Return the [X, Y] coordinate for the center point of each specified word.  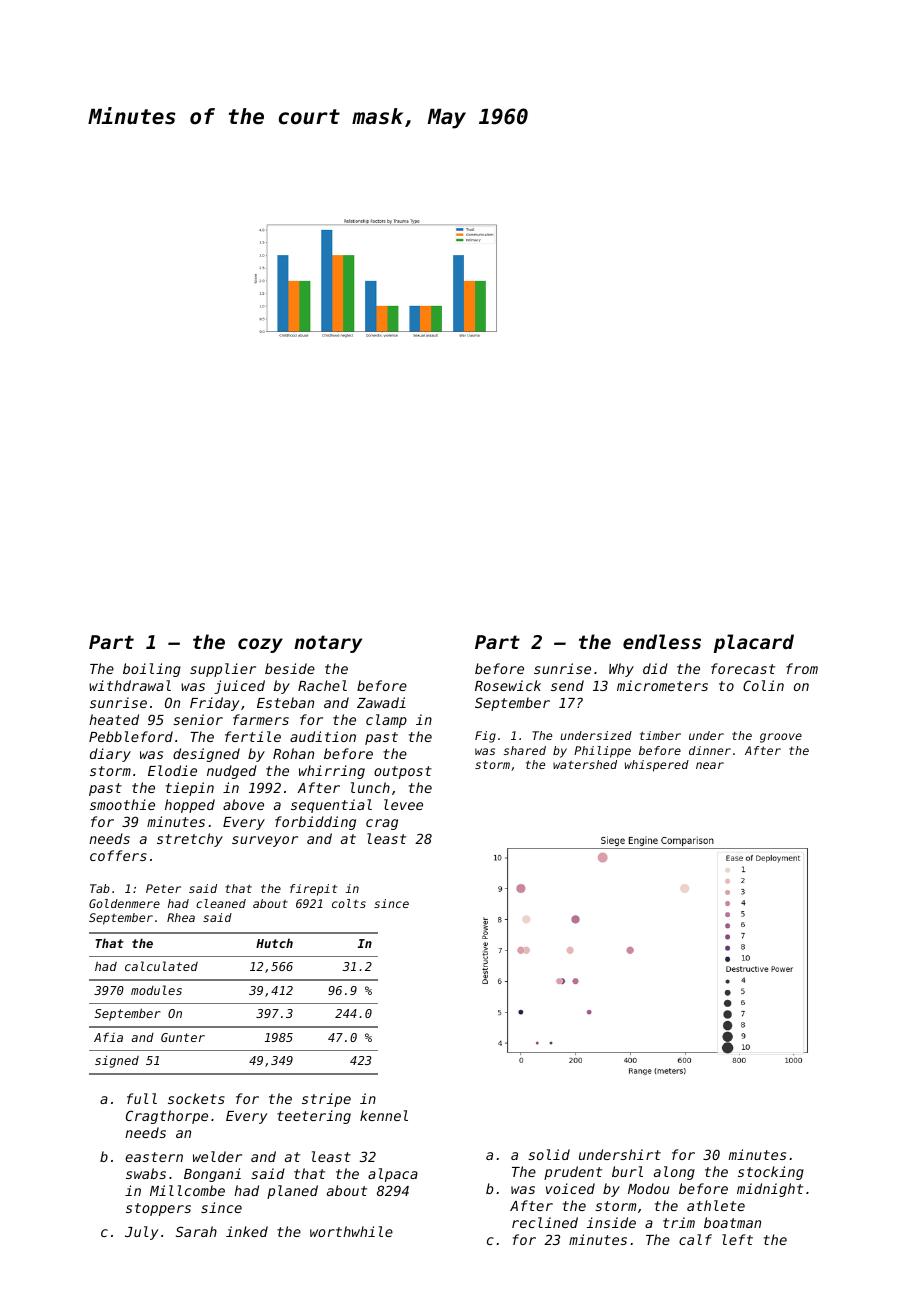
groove [781, 738]
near [710, 765]
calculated [161, 966]
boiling [152, 670]
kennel [384, 1115]
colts [349, 903]
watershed [585, 764]
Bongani [212, 1175]
